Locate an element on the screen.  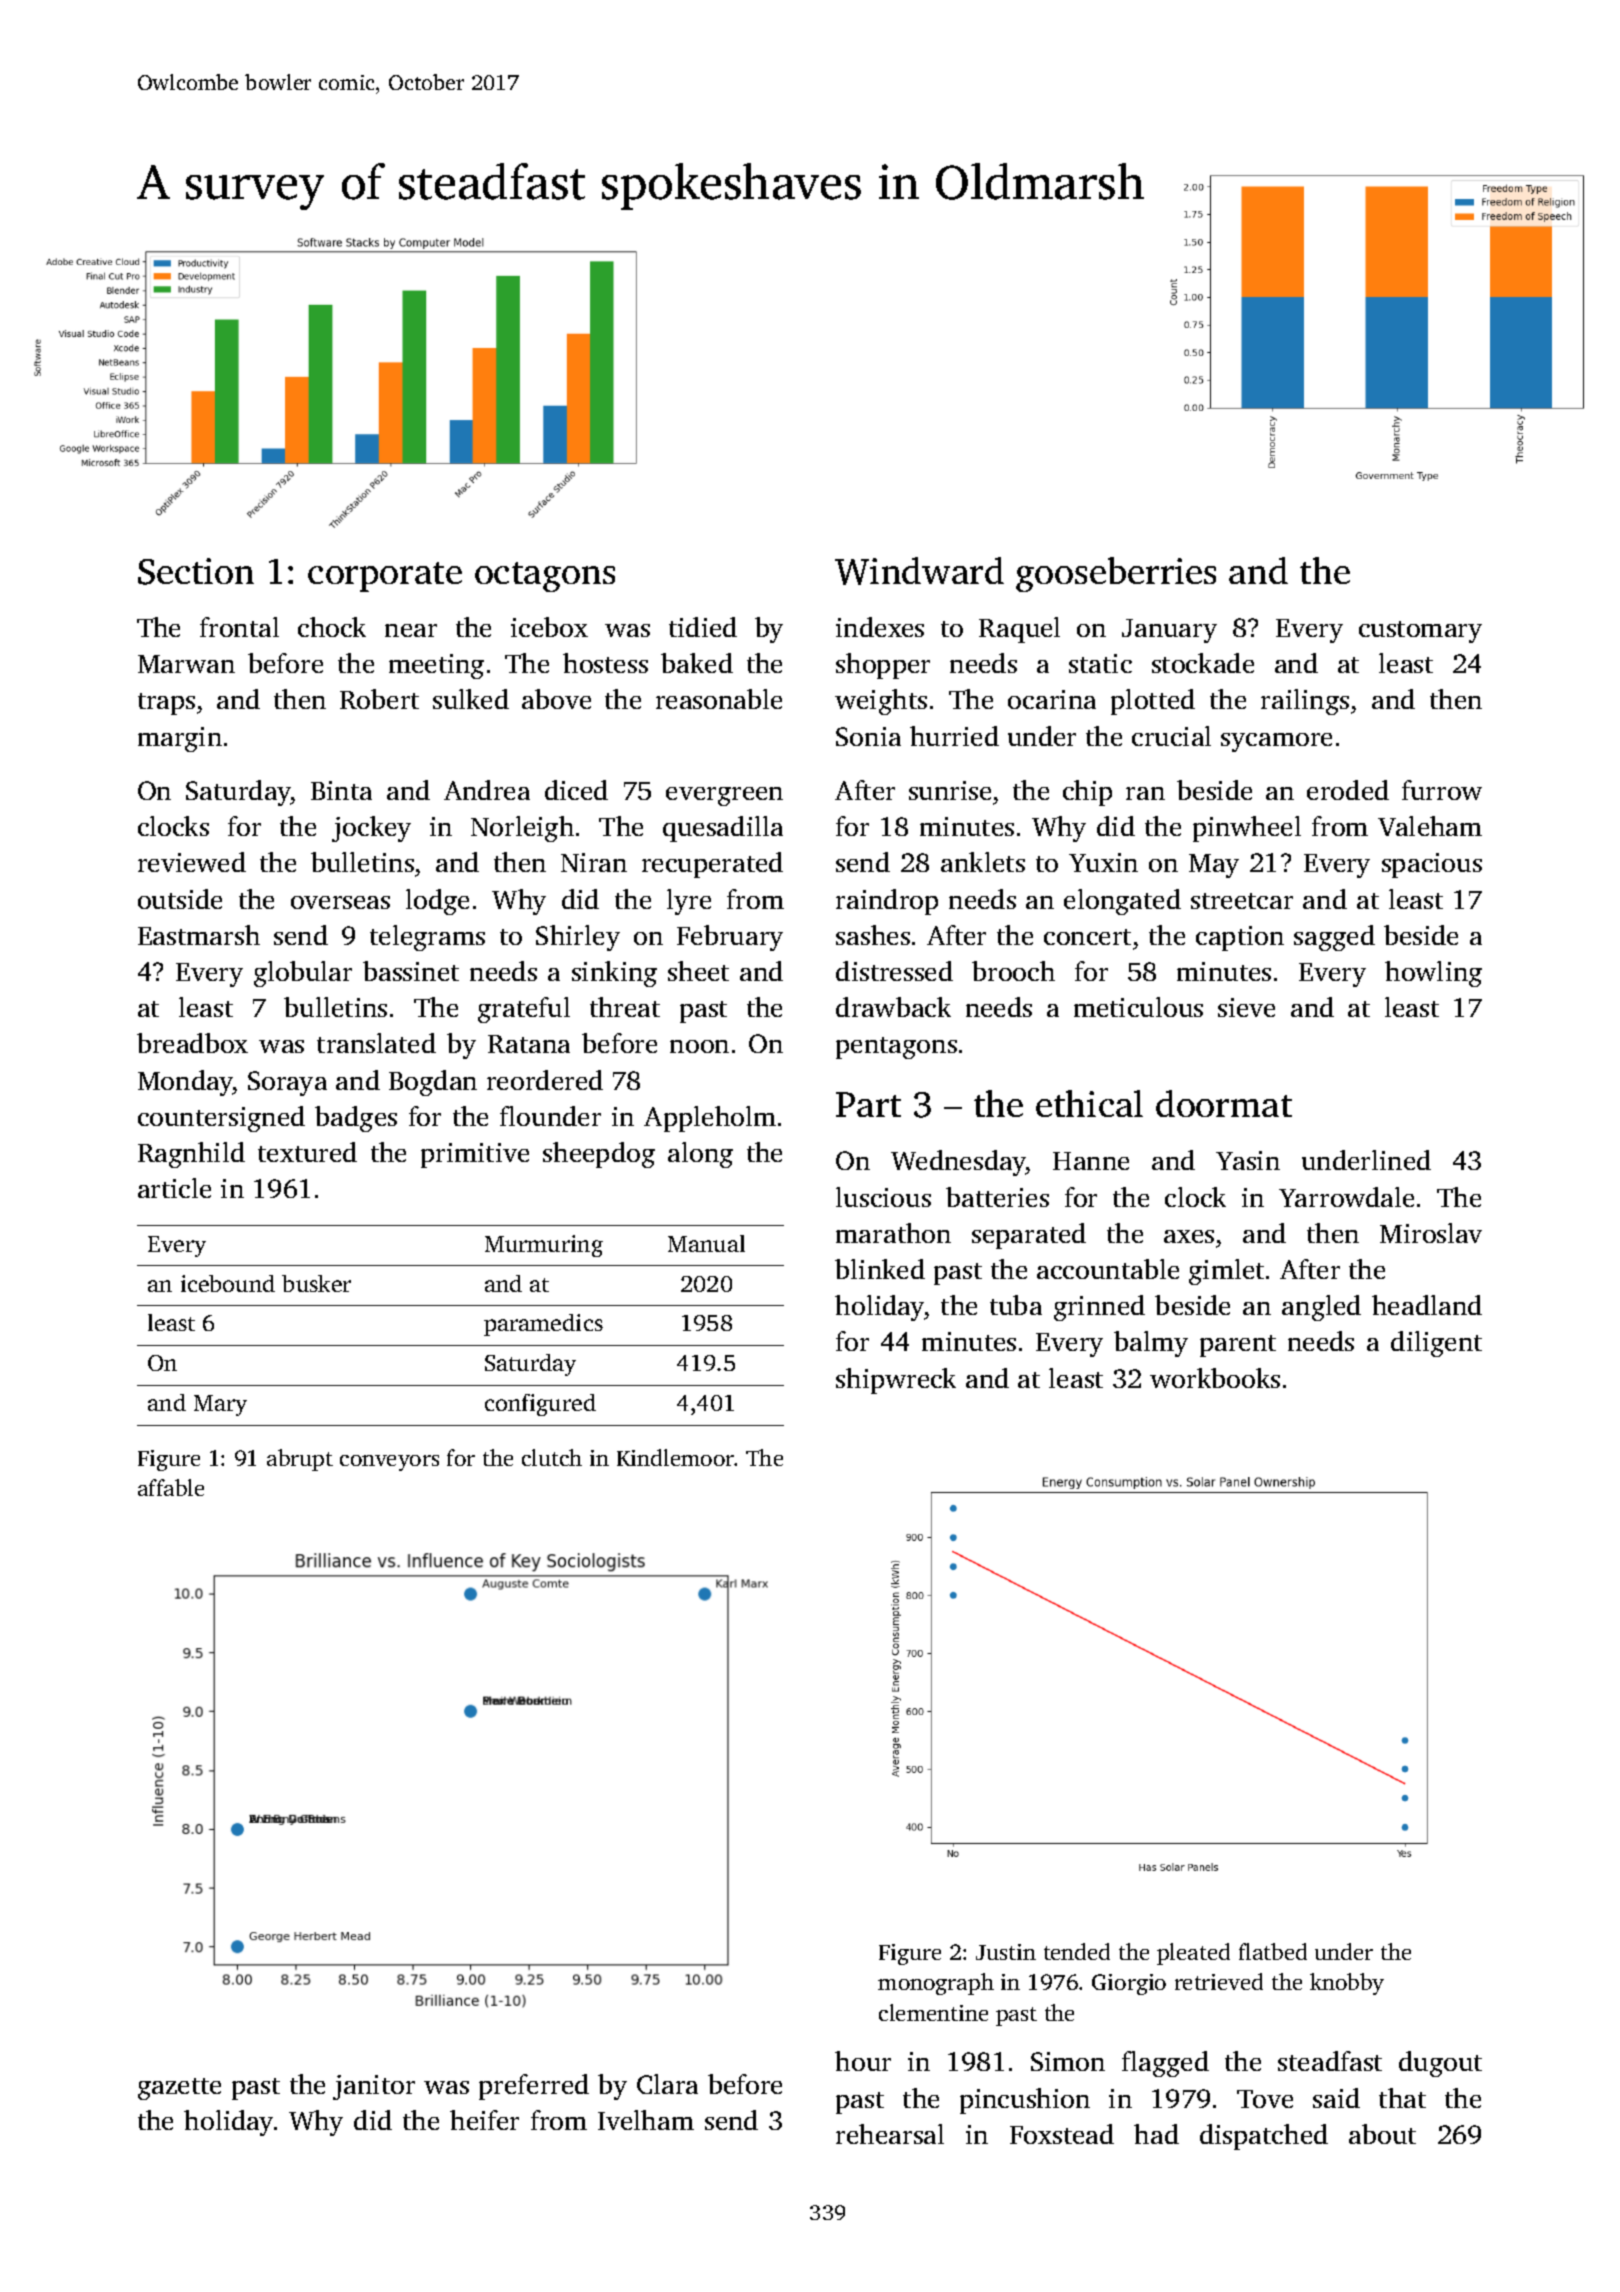
paramedics is located at coordinates (543, 1325).
